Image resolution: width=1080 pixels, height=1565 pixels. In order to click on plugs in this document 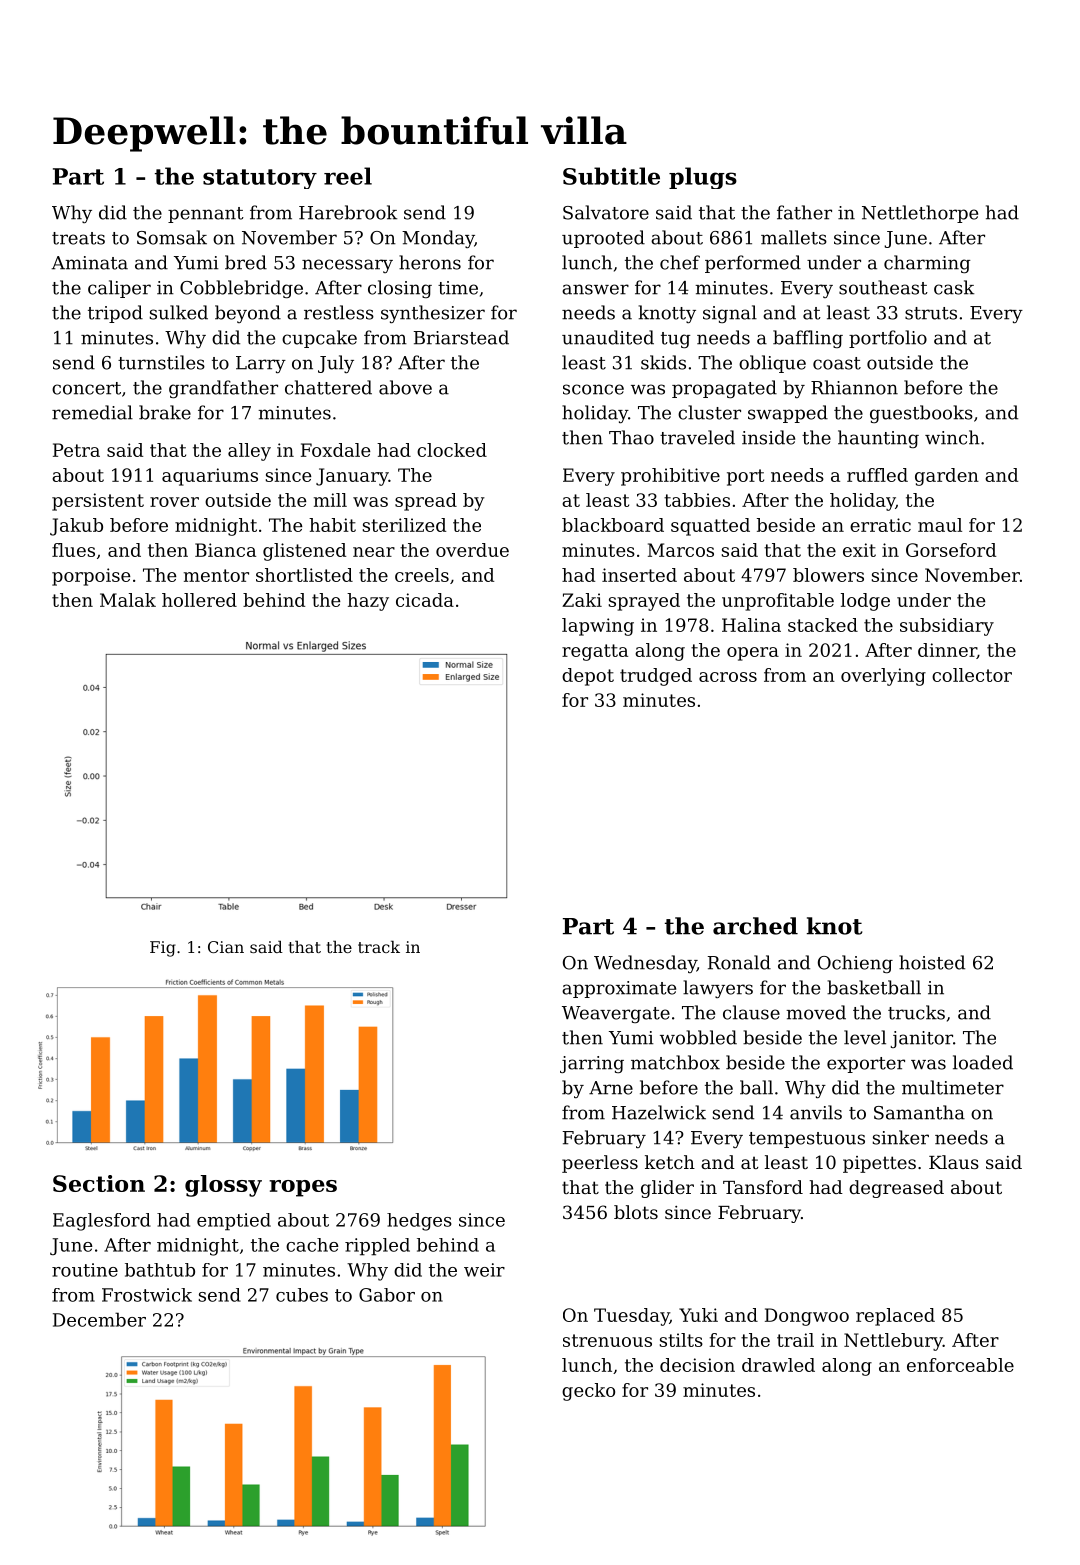, I will do `click(703, 178)`.
